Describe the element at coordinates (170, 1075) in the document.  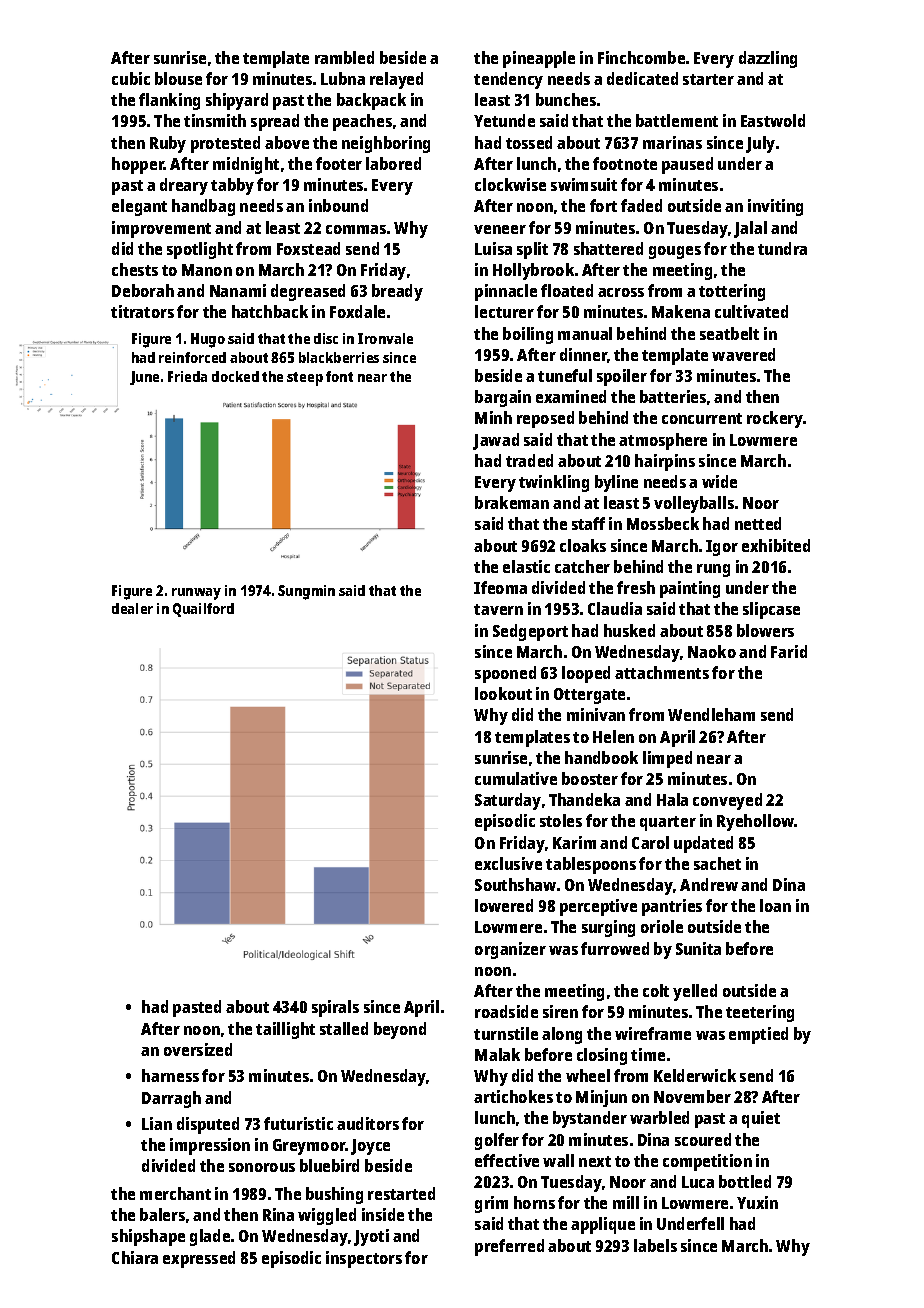
I see `harness` at that location.
